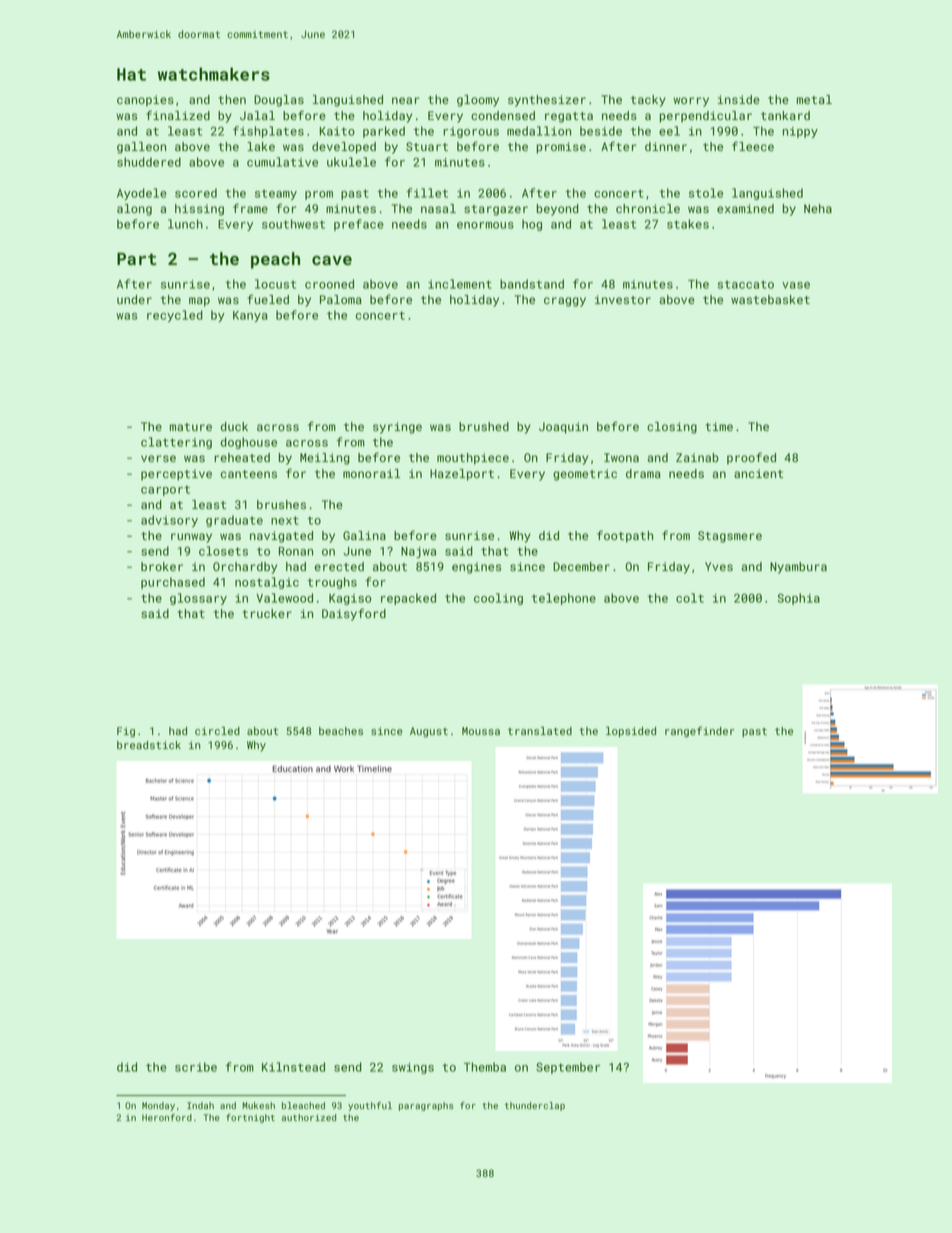  What do you see at coordinates (770, 299) in the screenshot?
I see `wastebasket` at bounding box center [770, 299].
